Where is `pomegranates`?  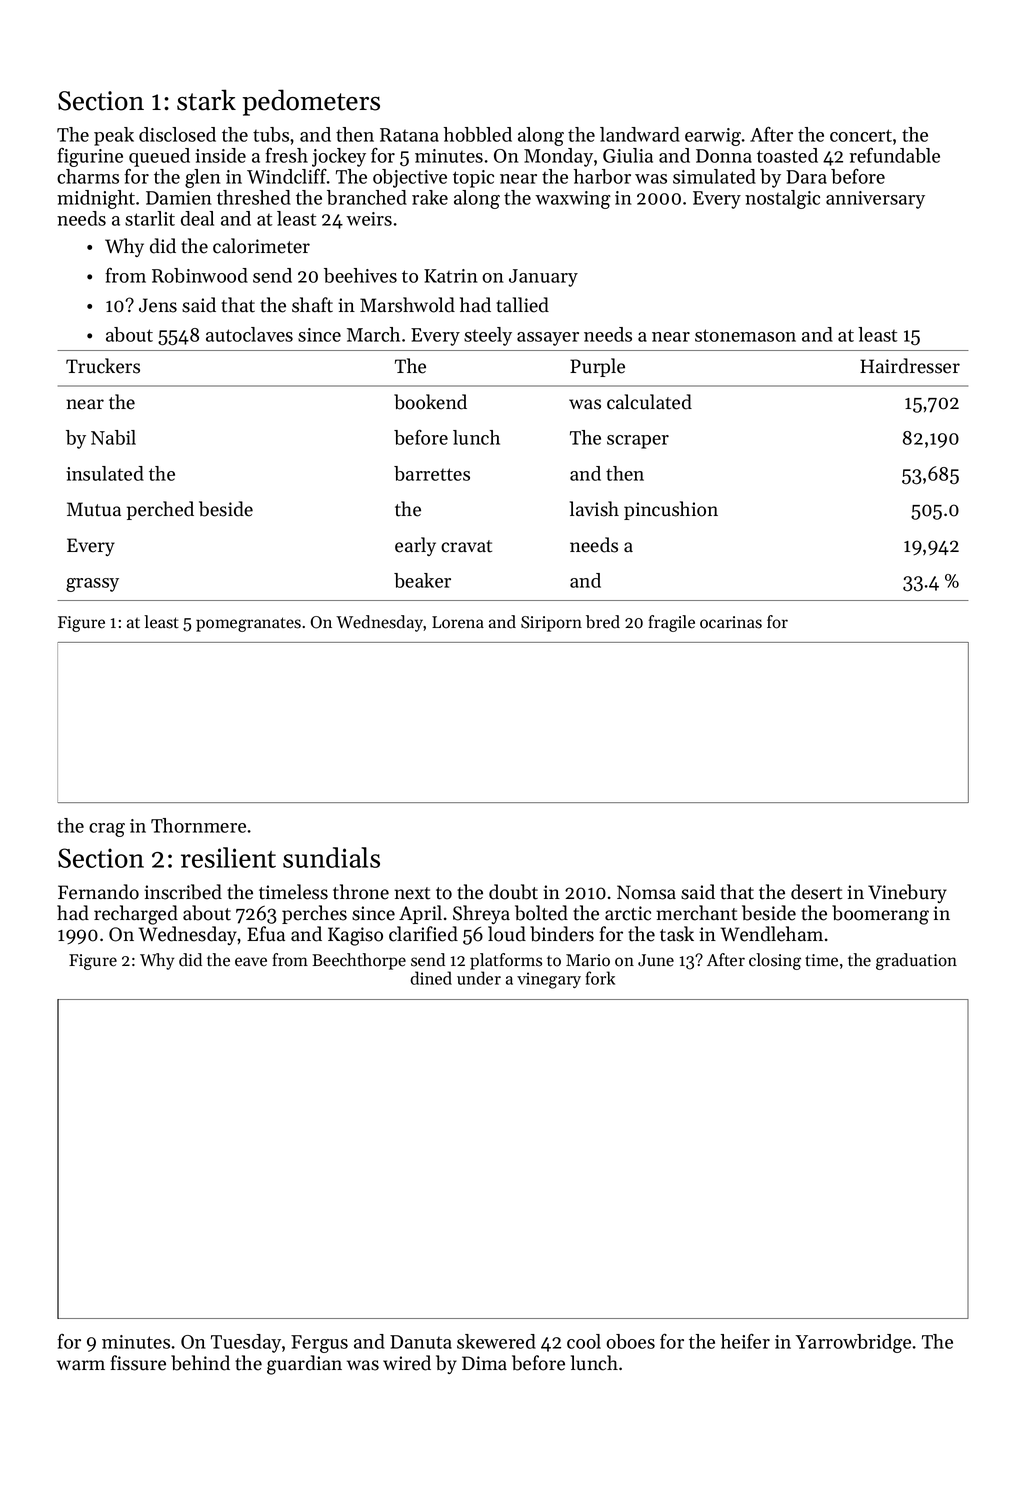
pomegranates is located at coordinates (248, 624).
